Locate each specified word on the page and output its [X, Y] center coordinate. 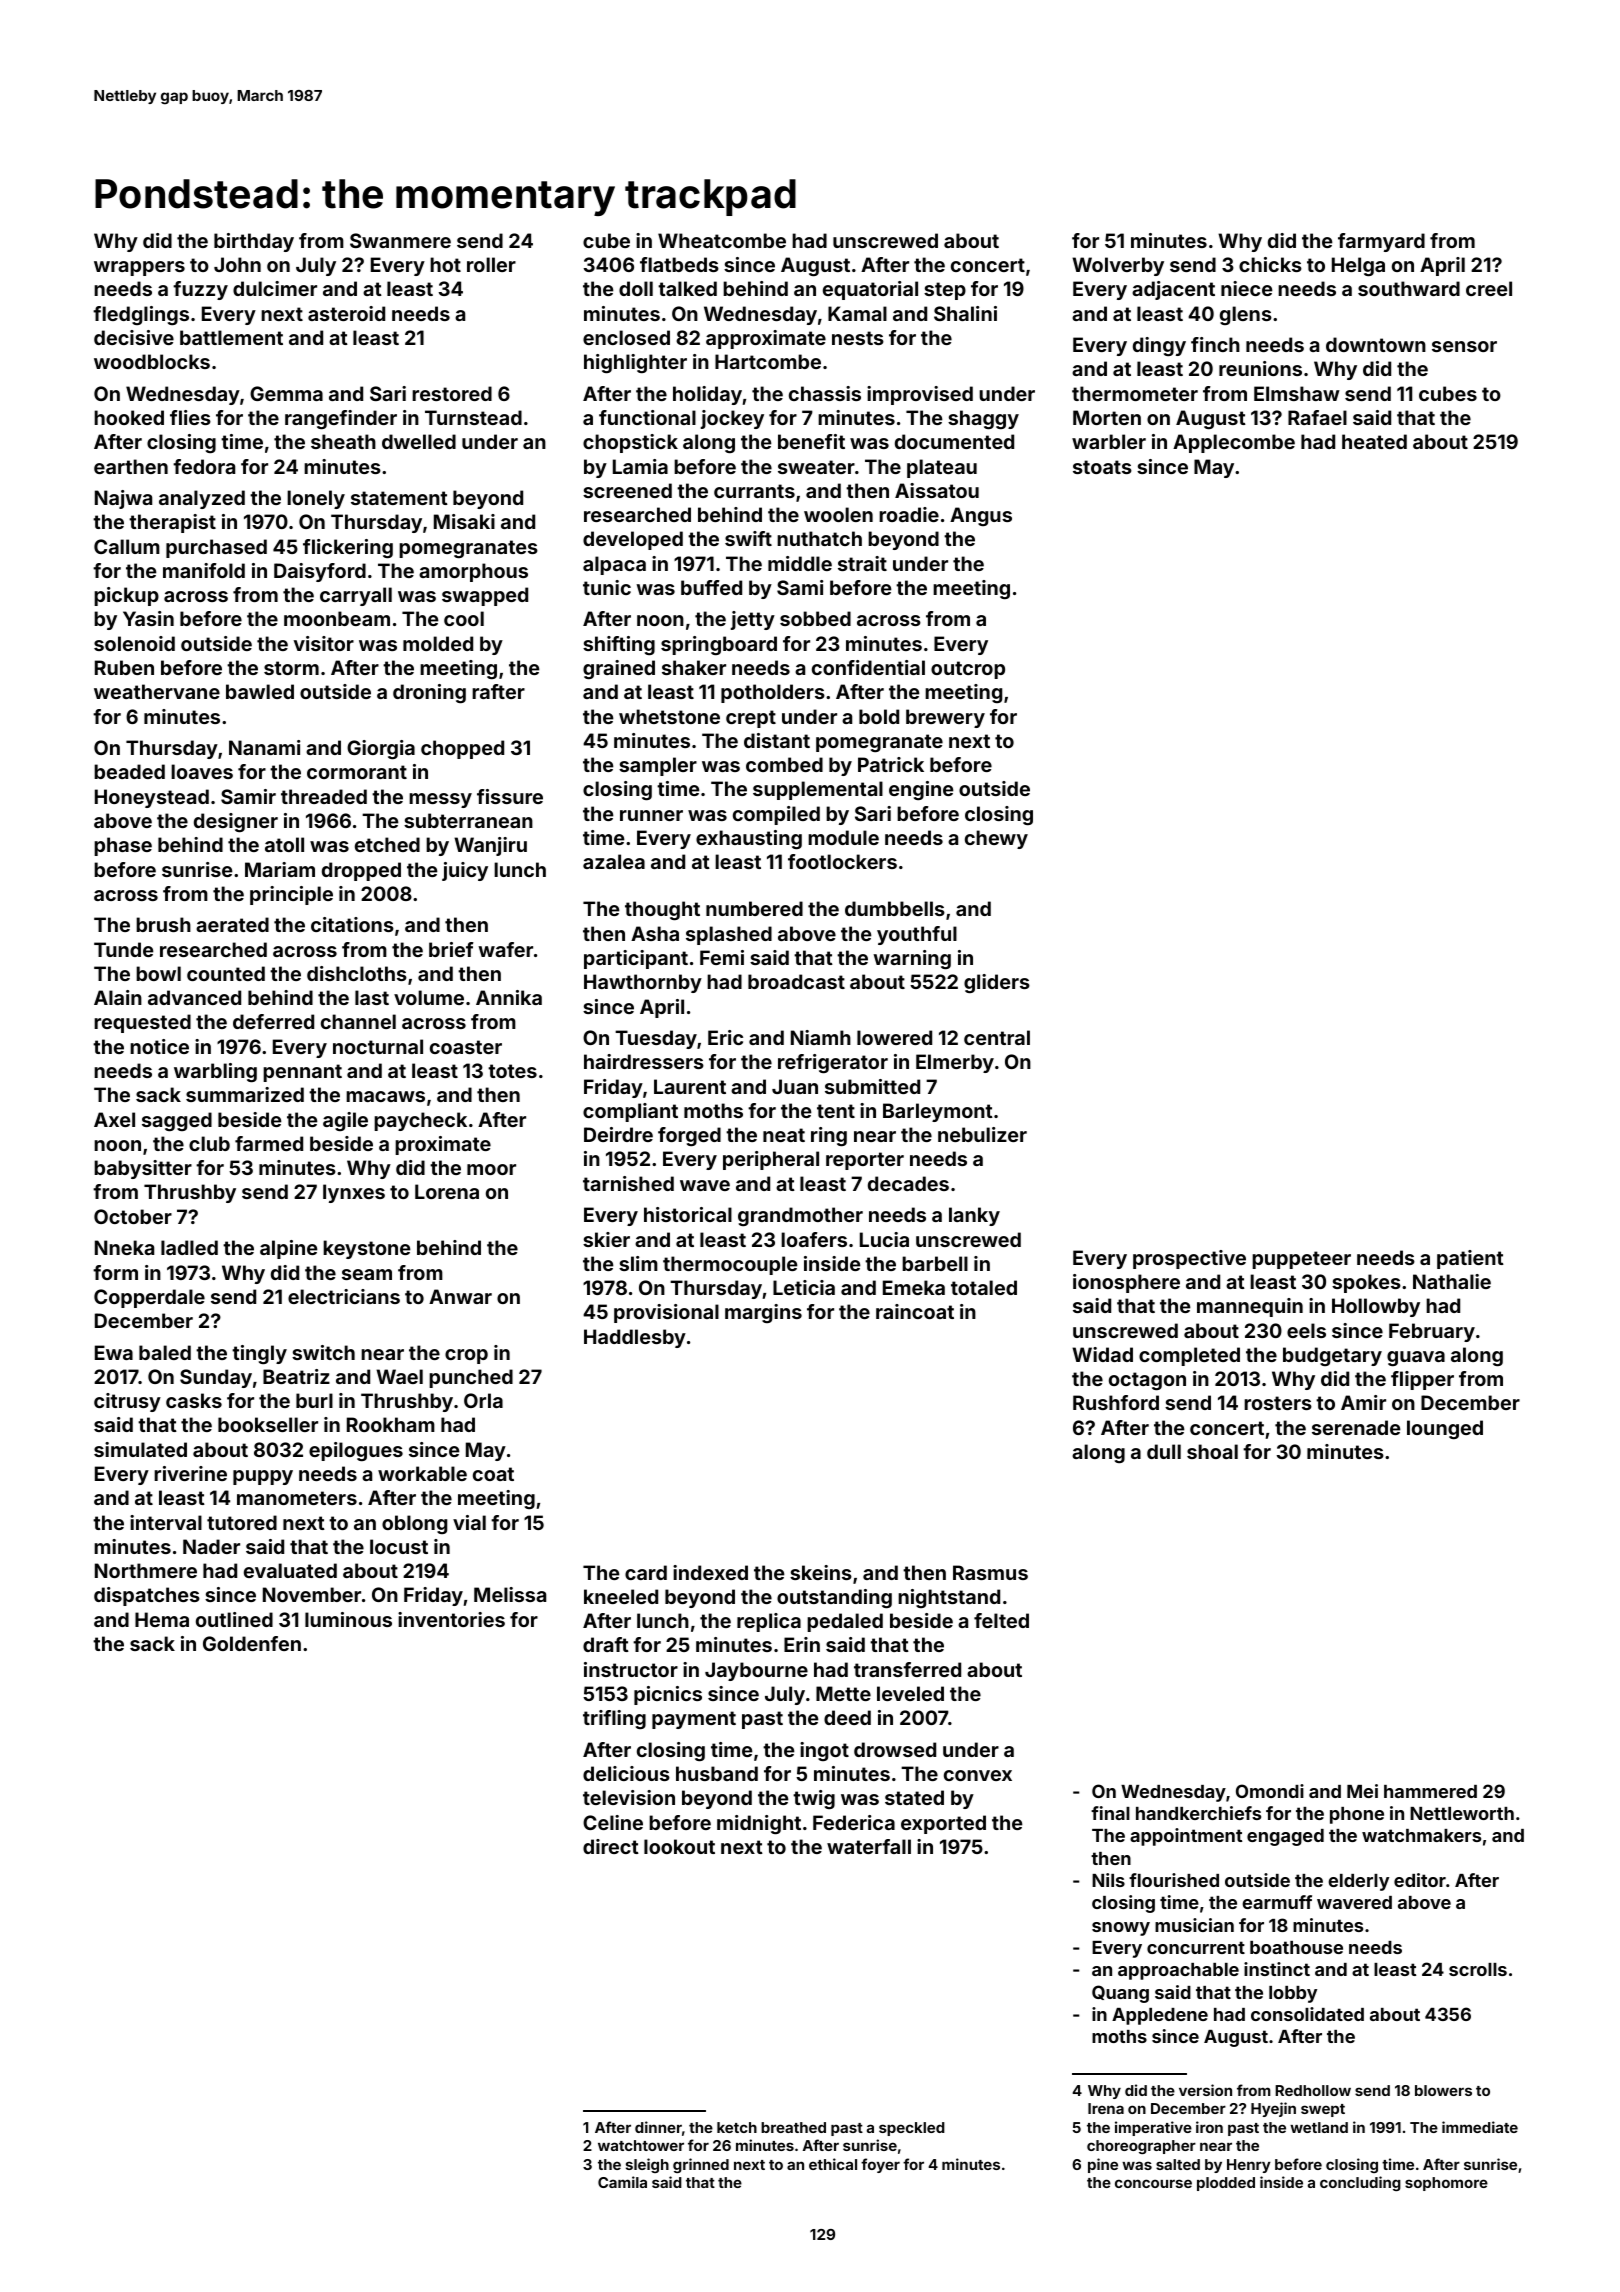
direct [611, 1846]
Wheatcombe [722, 240]
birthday [254, 242]
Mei [1362, 1791]
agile [345, 1121]
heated [1374, 441]
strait [862, 563]
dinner [658, 2127]
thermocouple [730, 1265]
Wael [399, 1376]
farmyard [1381, 242]
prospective [1189, 1259]
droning [429, 693]
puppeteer [1301, 1260]
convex [978, 1775]
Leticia [804, 1287]
